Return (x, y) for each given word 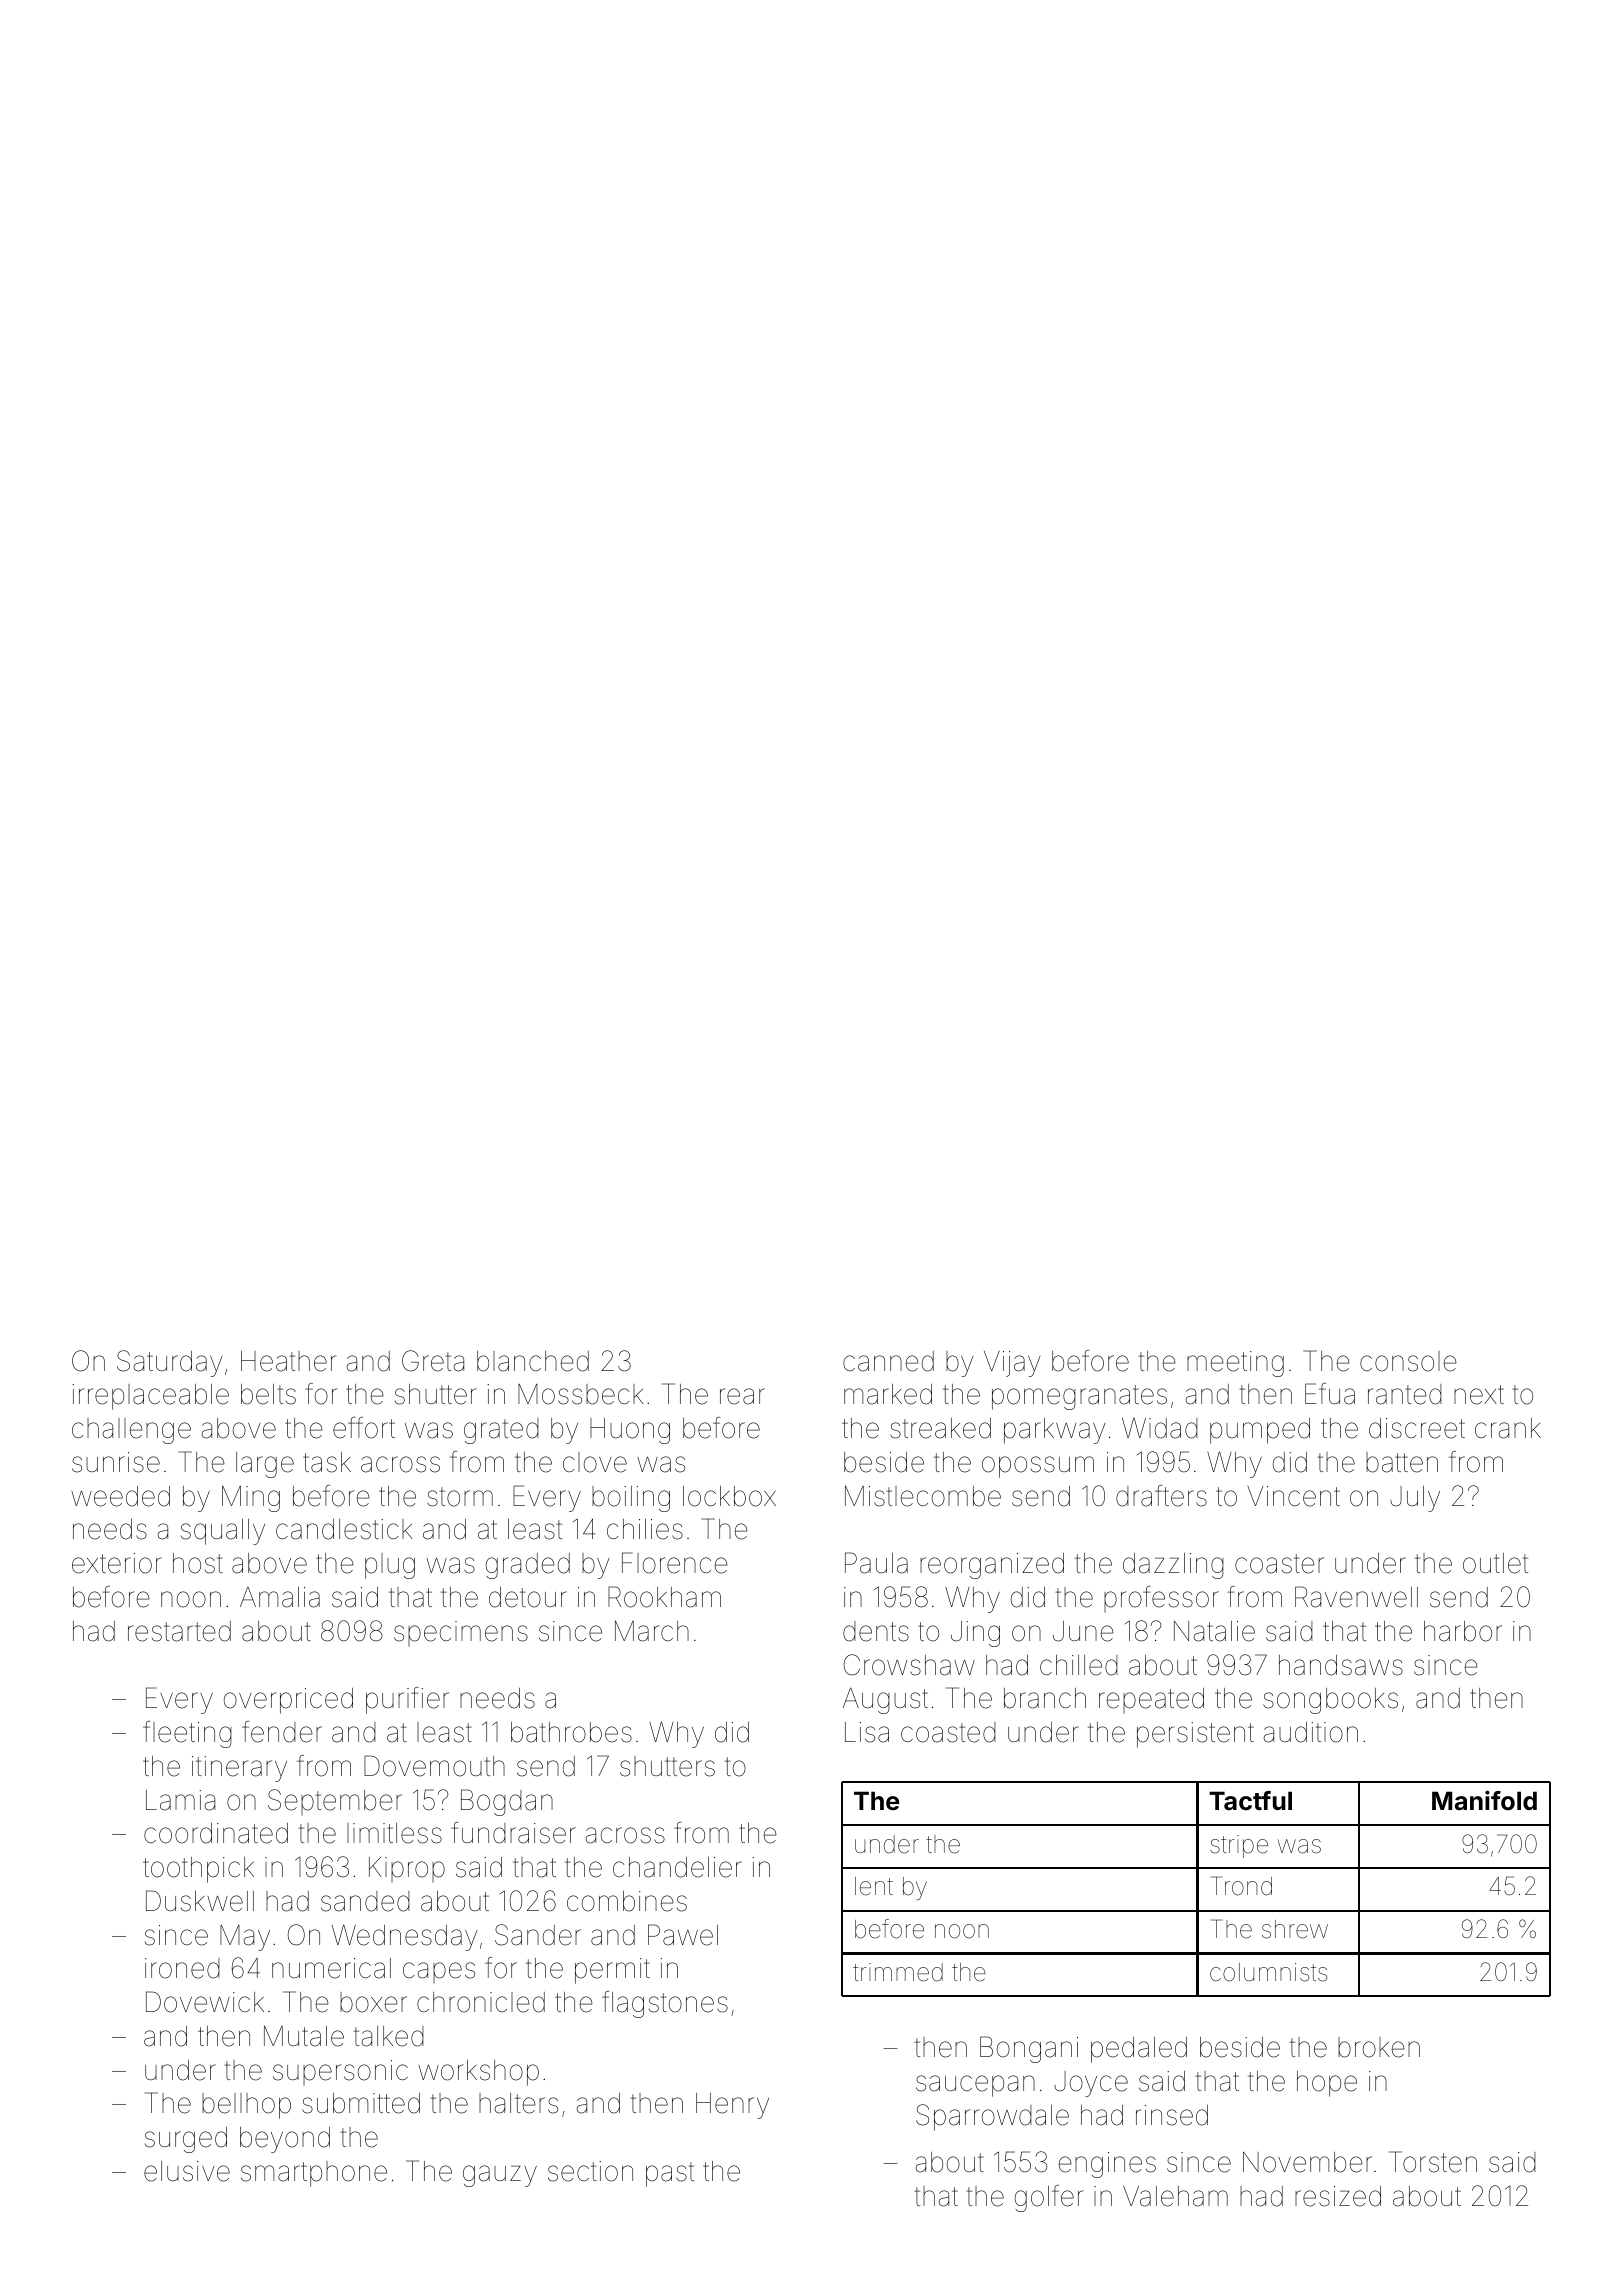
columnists (1268, 1972)
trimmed (898, 1972)
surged (186, 2140)
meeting (1235, 1364)
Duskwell (200, 1901)
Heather (288, 1361)
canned (888, 1361)
